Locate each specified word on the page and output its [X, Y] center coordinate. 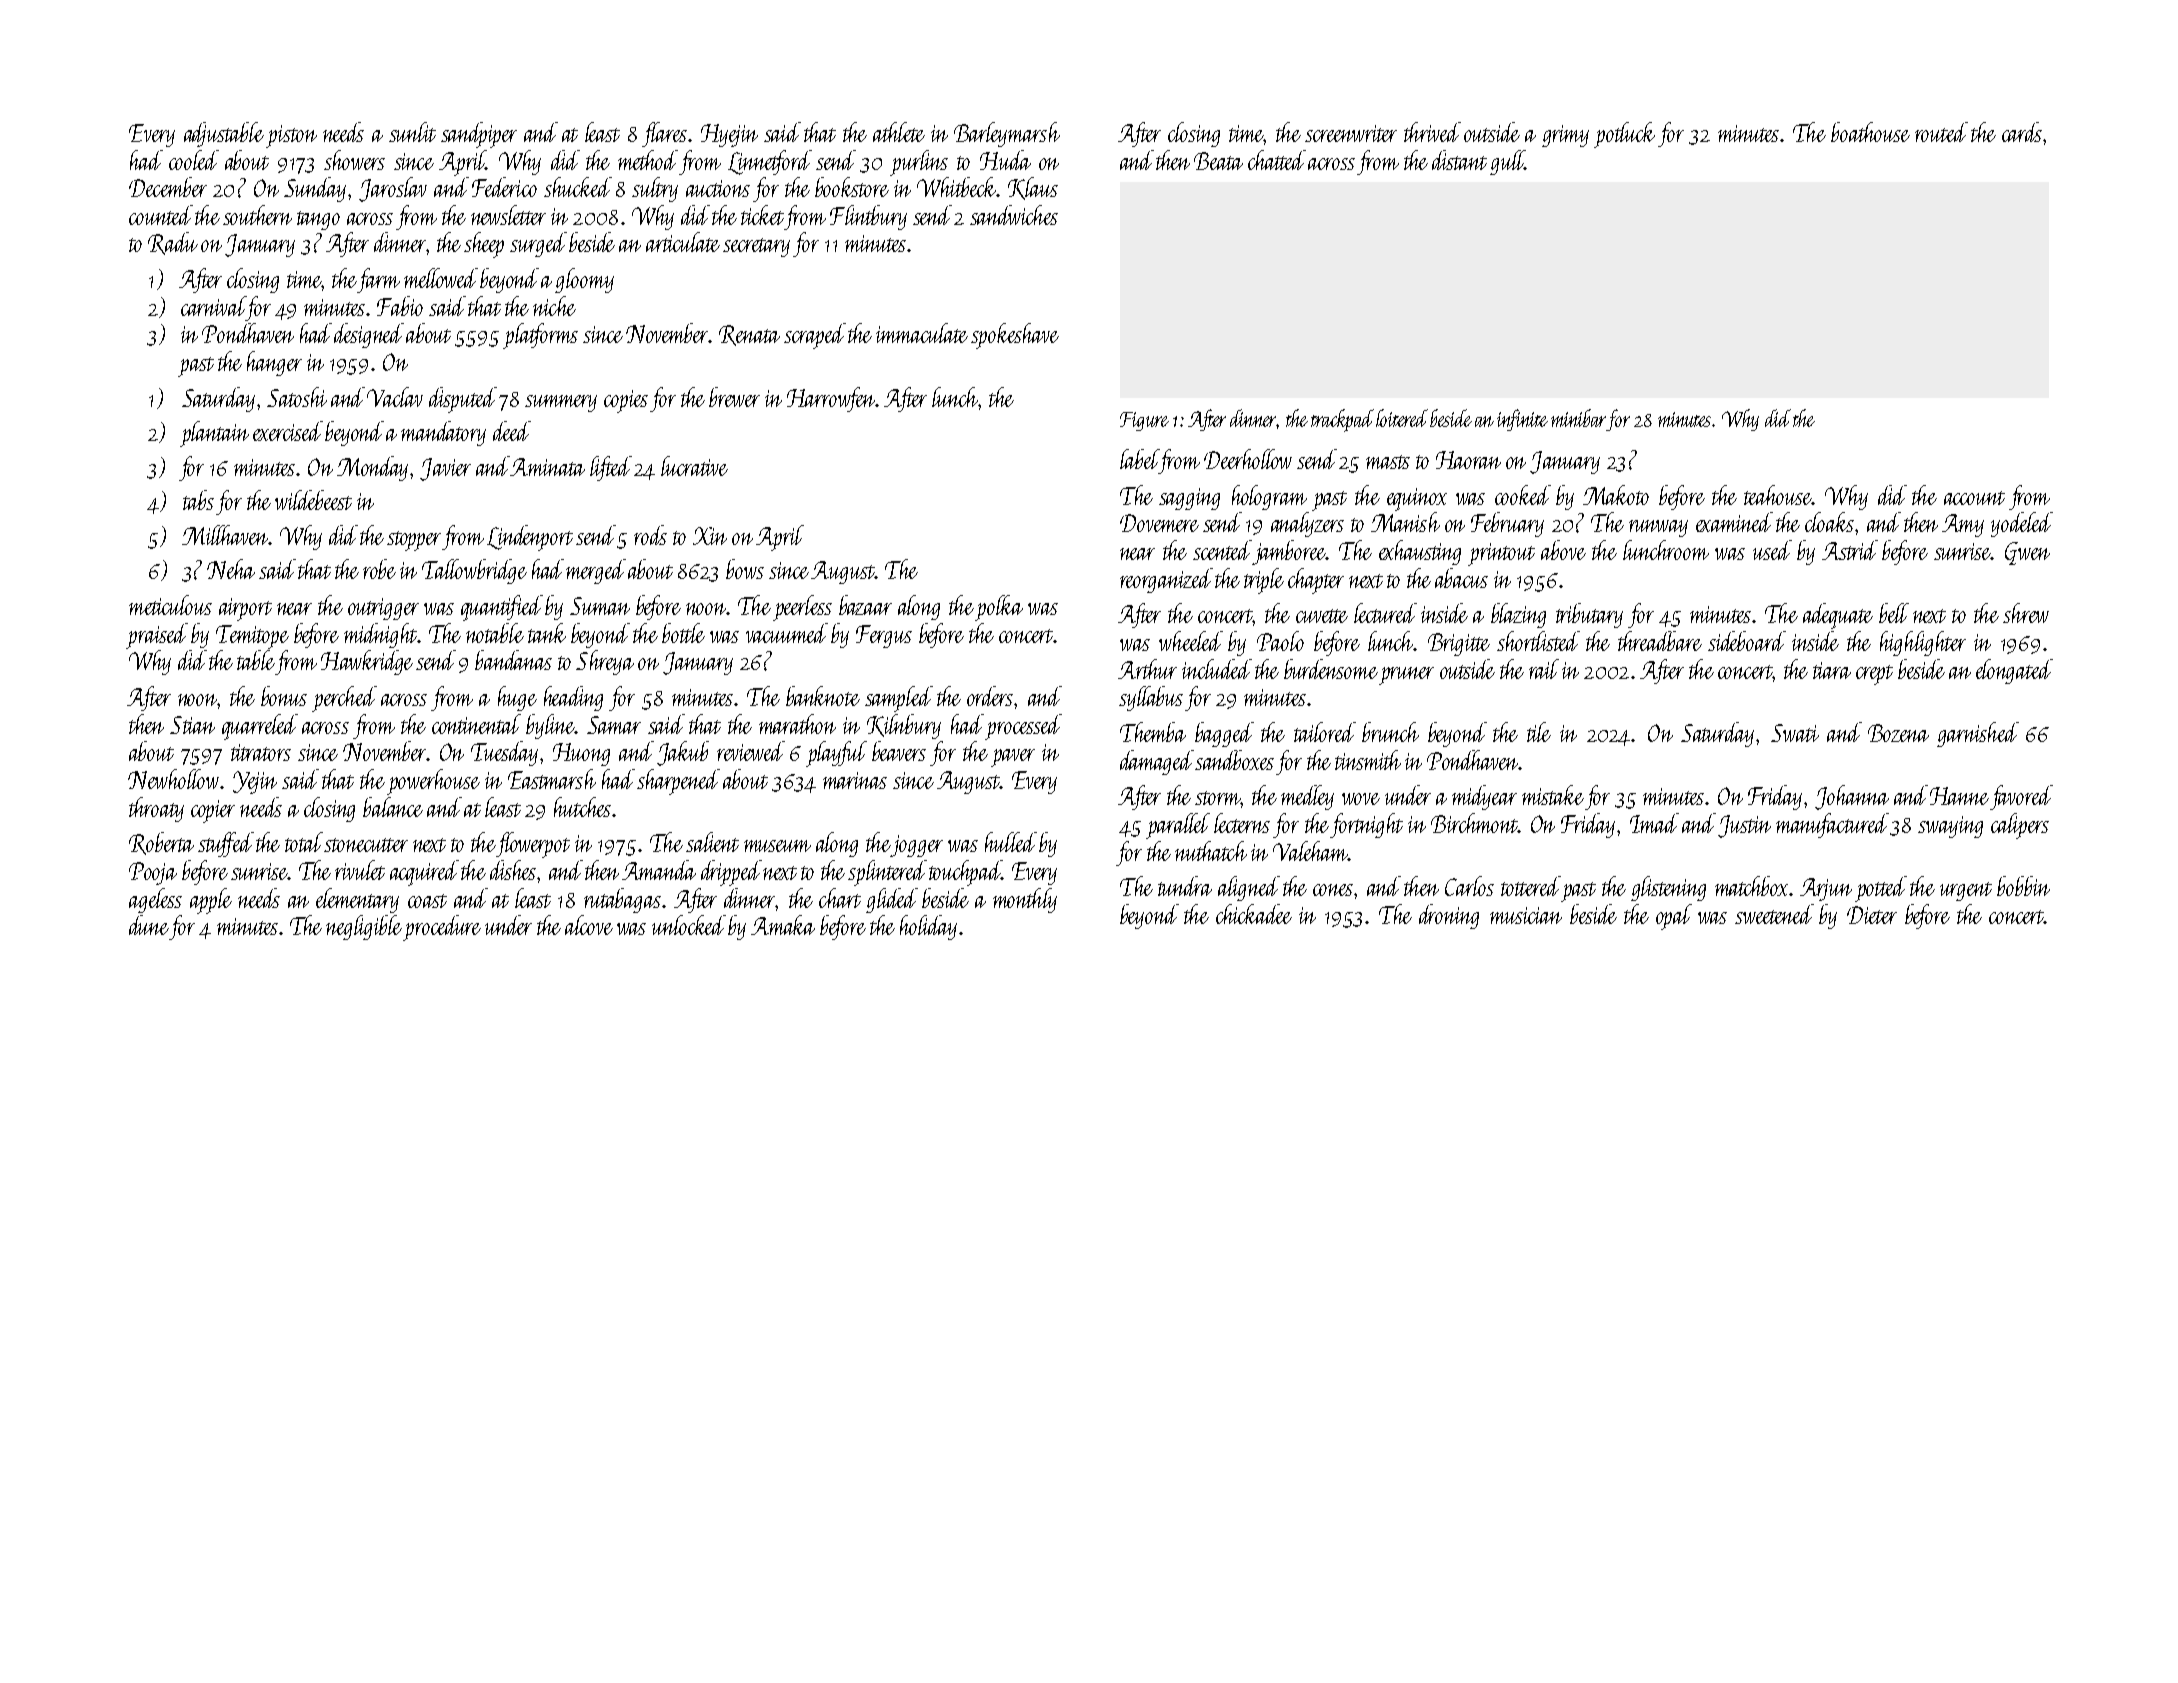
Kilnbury [904, 726]
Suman [600, 606]
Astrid [1850, 550]
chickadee [1254, 914]
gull [1507, 162]
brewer [734, 397]
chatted [1277, 160]
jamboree [1289, 552]
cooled [194, 160]
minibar [1578, 418]
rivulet [360, 870]
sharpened [678, 782]
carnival [213, 306]
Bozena [1898, 733]
